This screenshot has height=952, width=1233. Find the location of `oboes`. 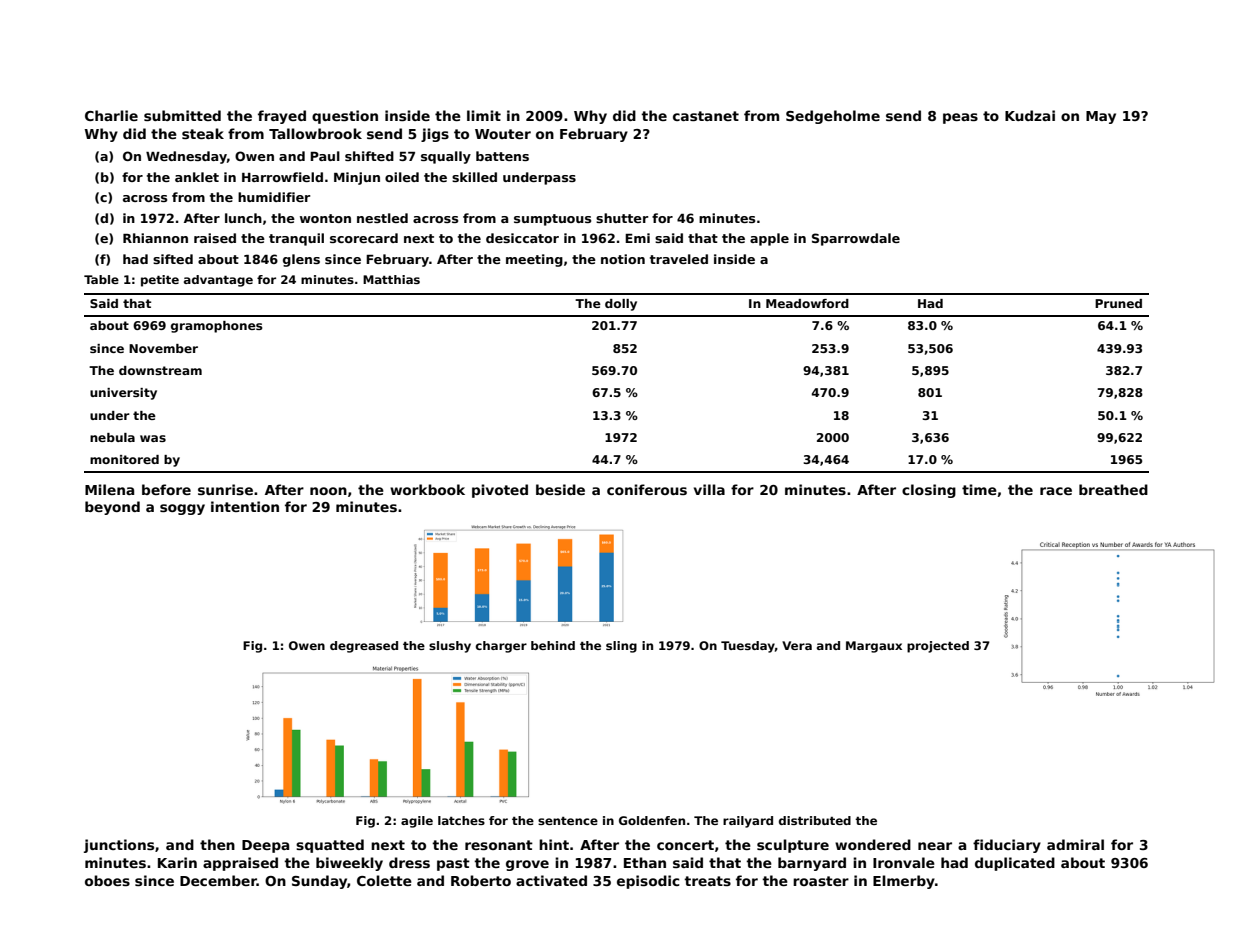

oboes is located at coordinates (107, 880).
